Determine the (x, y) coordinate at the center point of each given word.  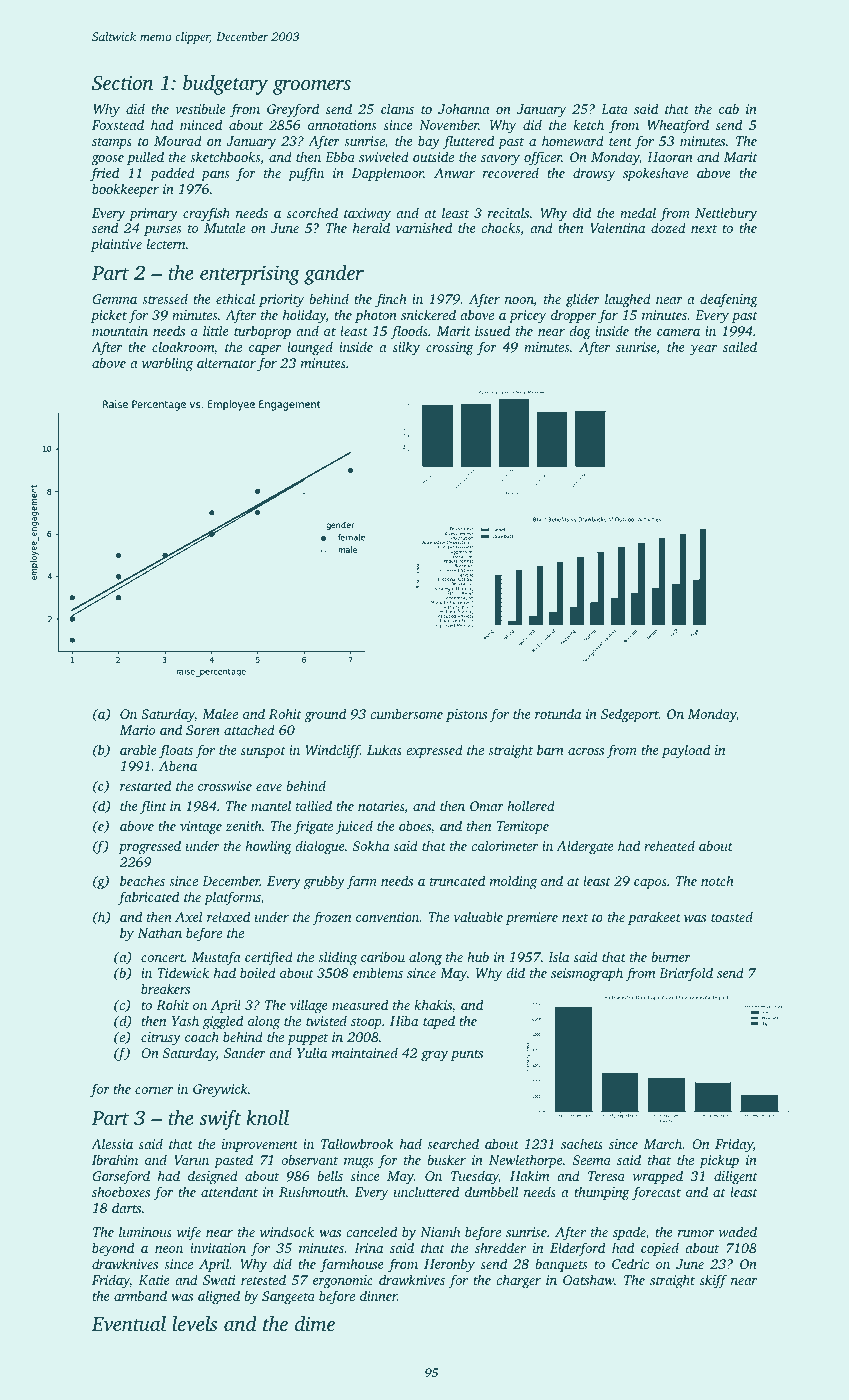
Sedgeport (630, 715)
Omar (487, 806)
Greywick (220, 1090)
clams (397, 108)
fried (104, 174)
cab (729, 108)
